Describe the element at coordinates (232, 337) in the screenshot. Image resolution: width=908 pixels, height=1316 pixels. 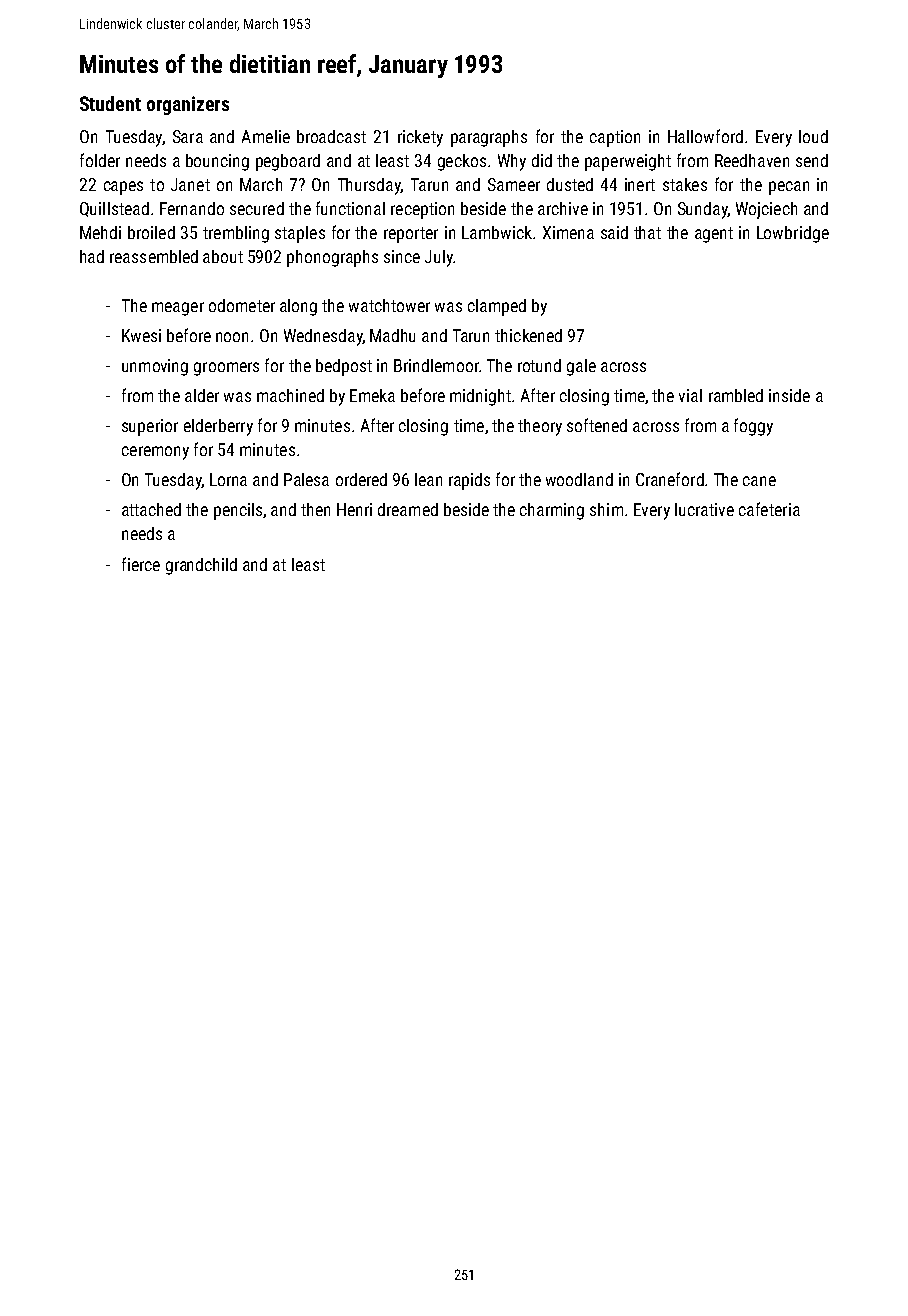
I see `noon` at that location.
